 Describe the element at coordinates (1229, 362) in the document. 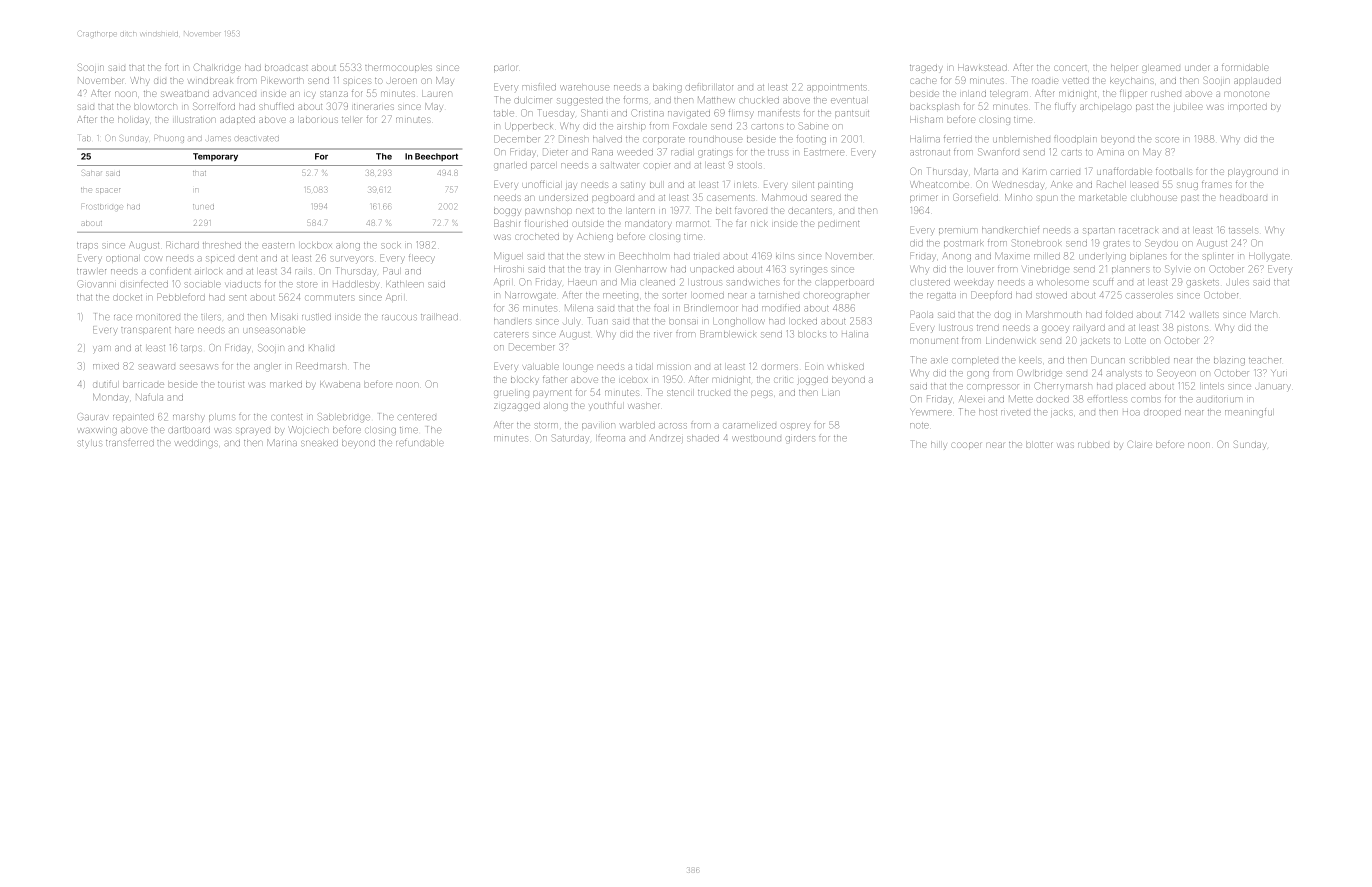

I see `blazing` at that location.
